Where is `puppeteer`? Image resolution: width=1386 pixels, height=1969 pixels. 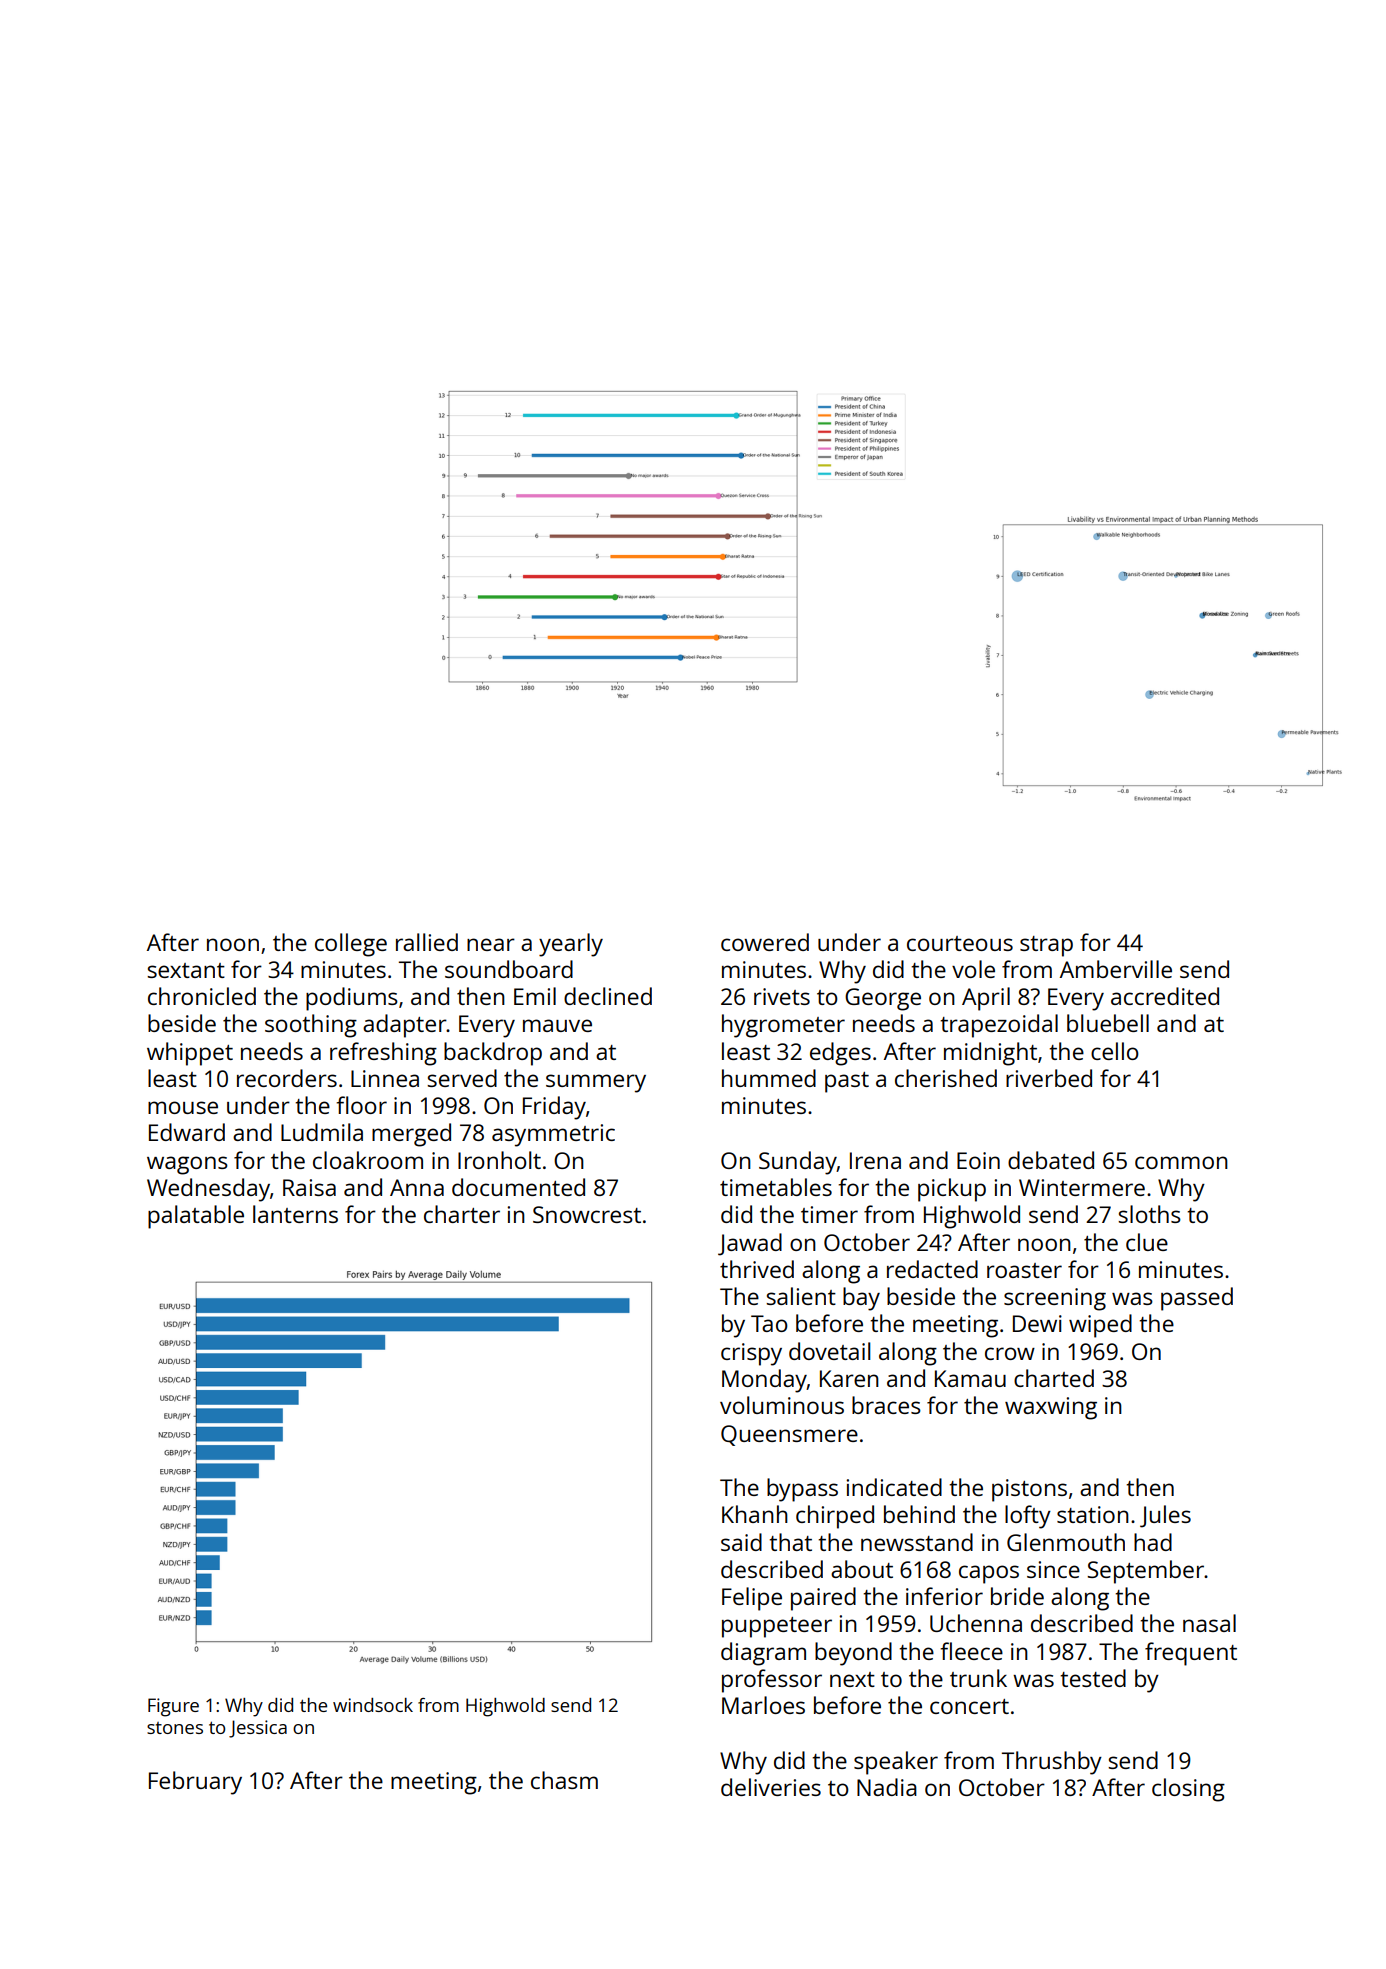
puppeteer is located at coordinates (777, 1627).
